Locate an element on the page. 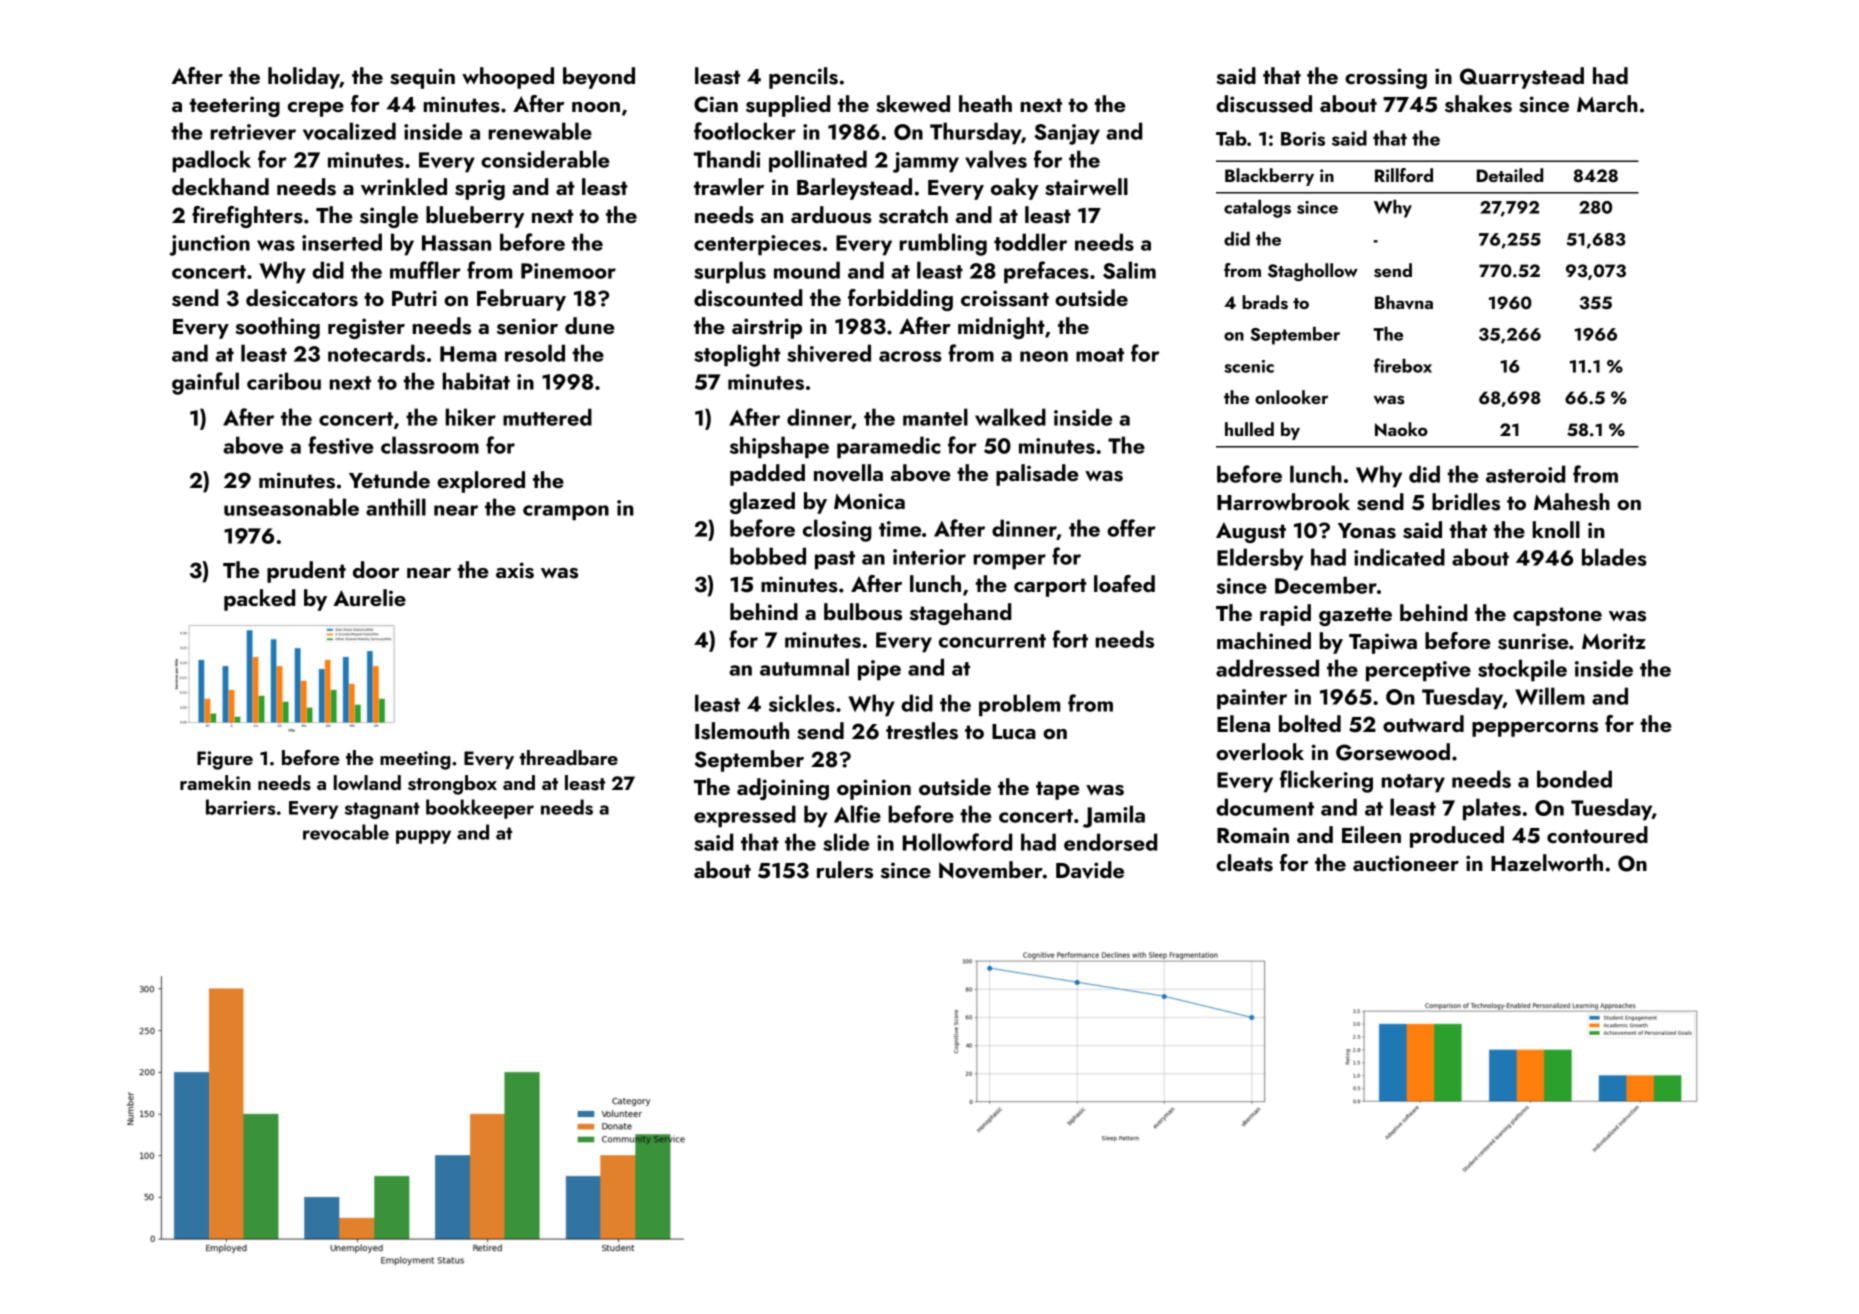 Image resolution: width=1859 pixels, height=1314 pixels. Elena is located at coordinates (1243, 723).
